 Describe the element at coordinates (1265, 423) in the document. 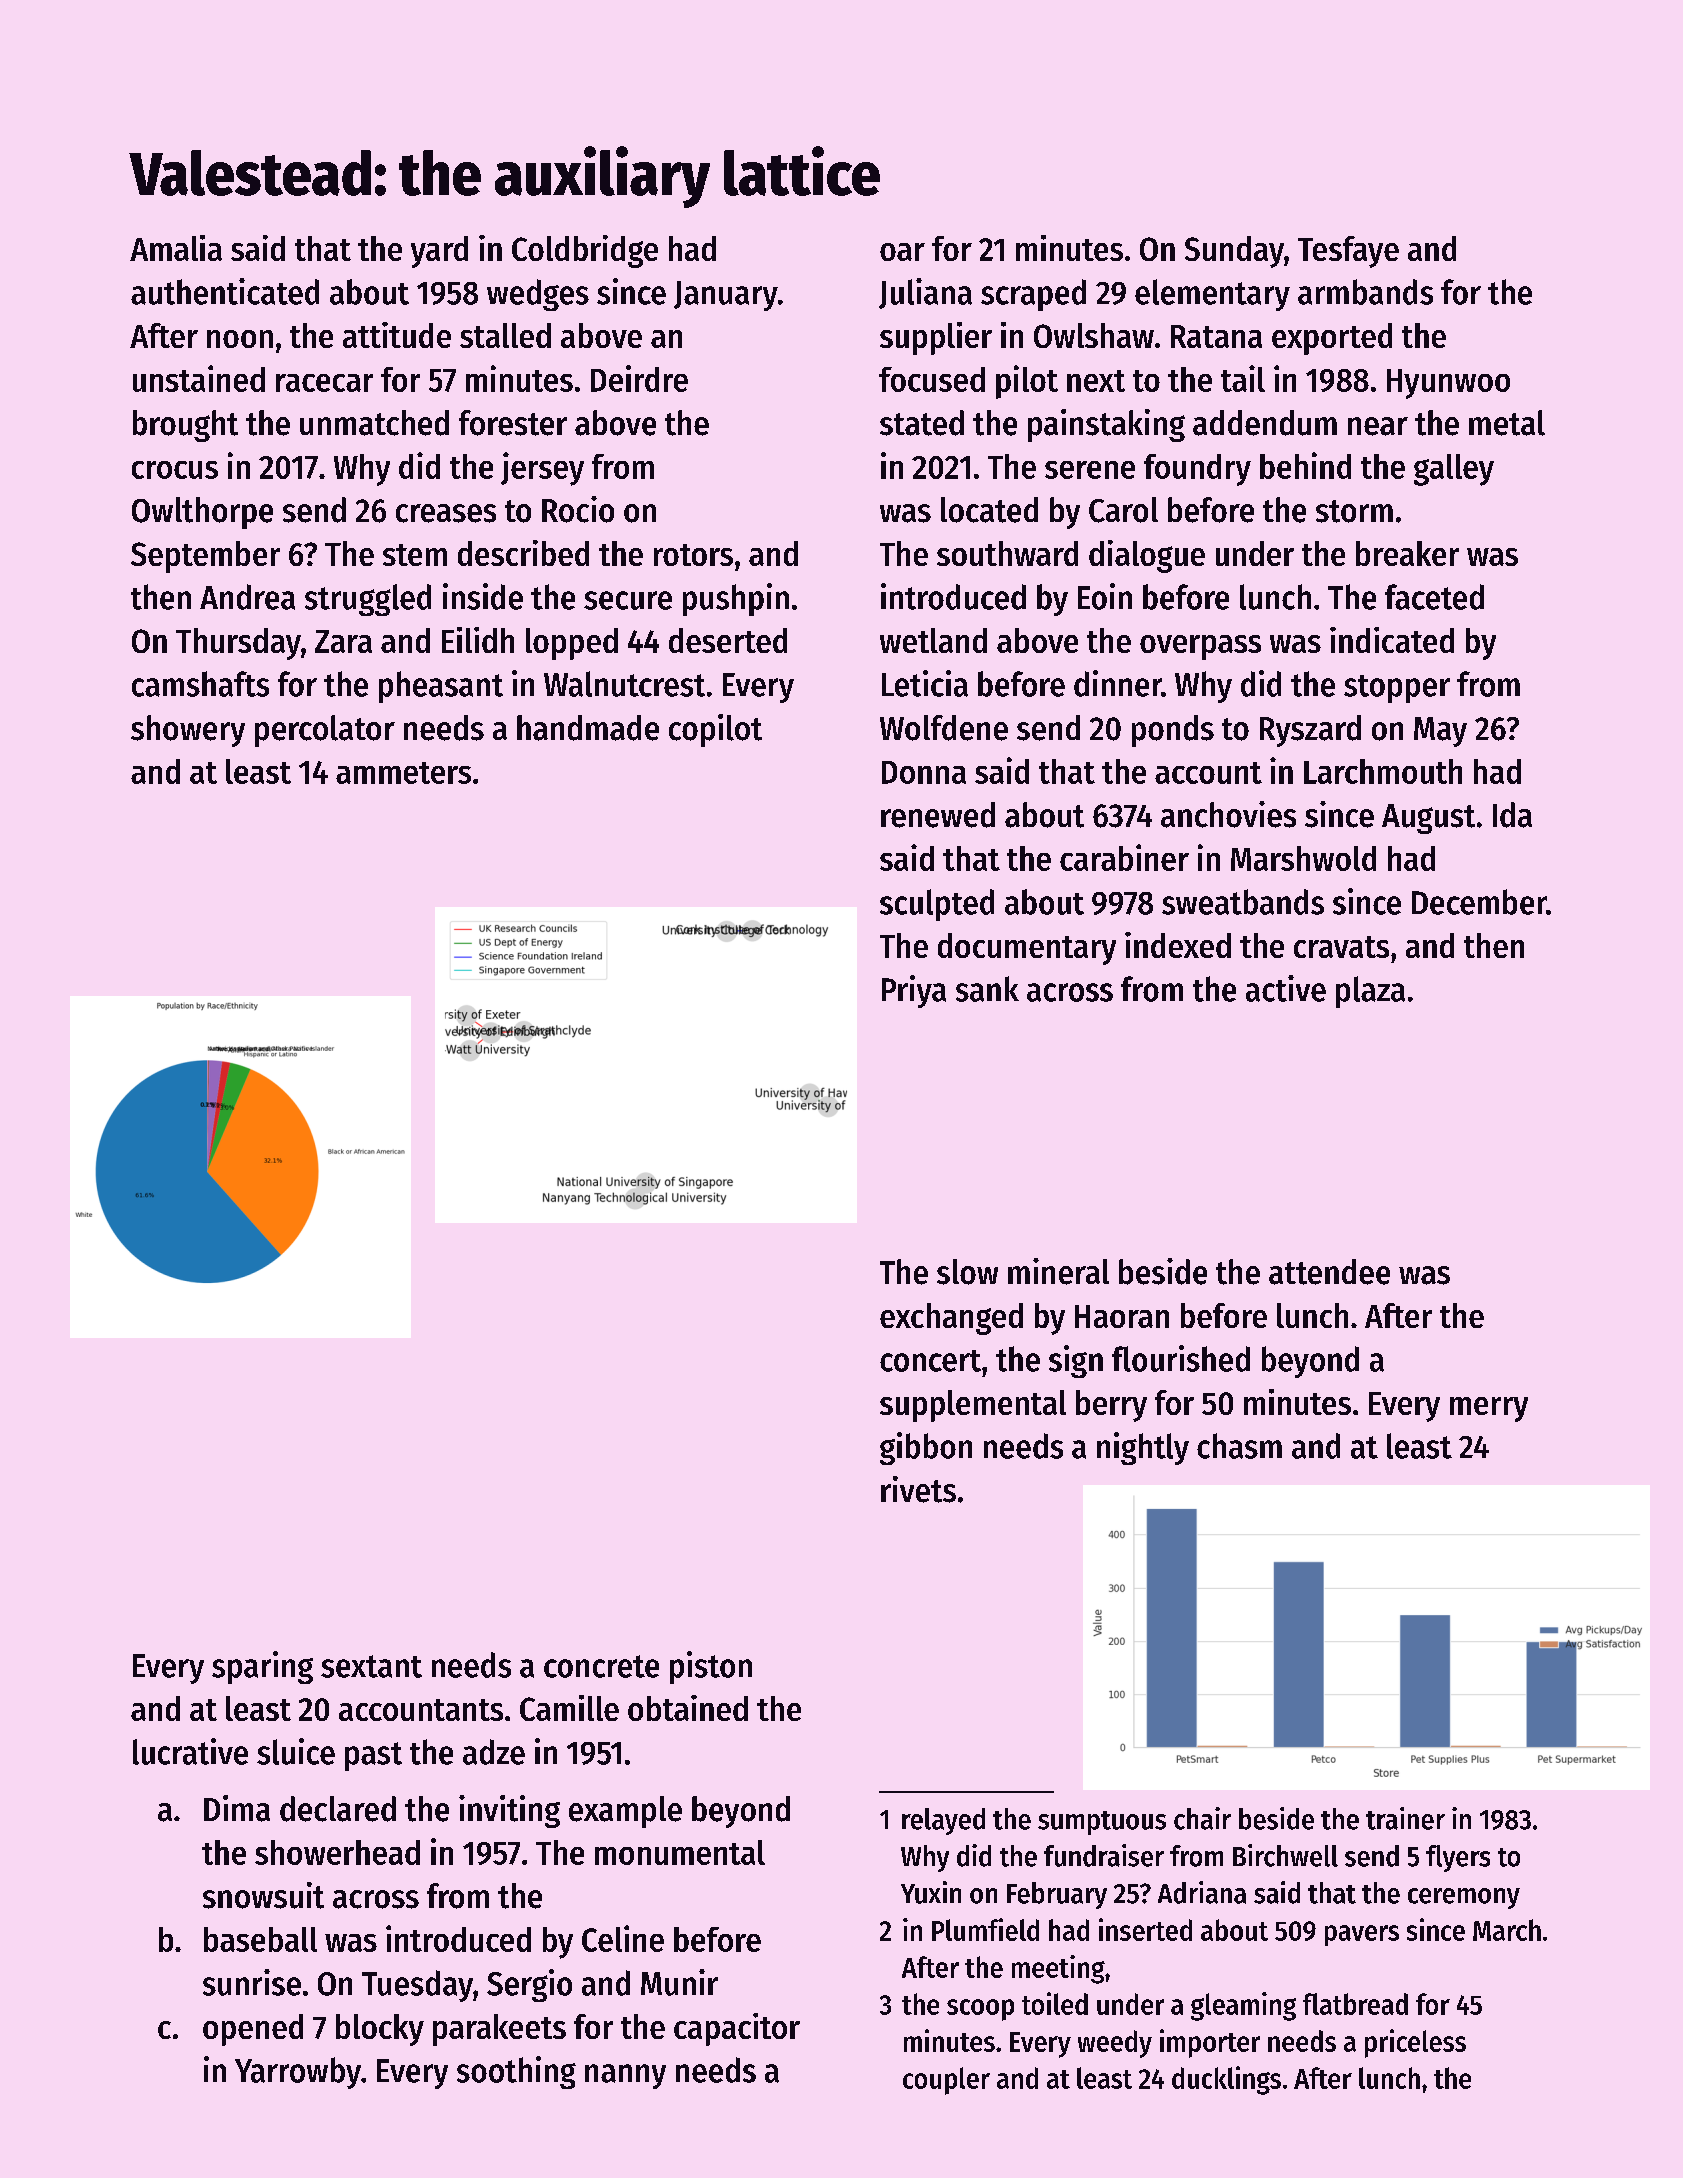

I see `addendum` at that location.
